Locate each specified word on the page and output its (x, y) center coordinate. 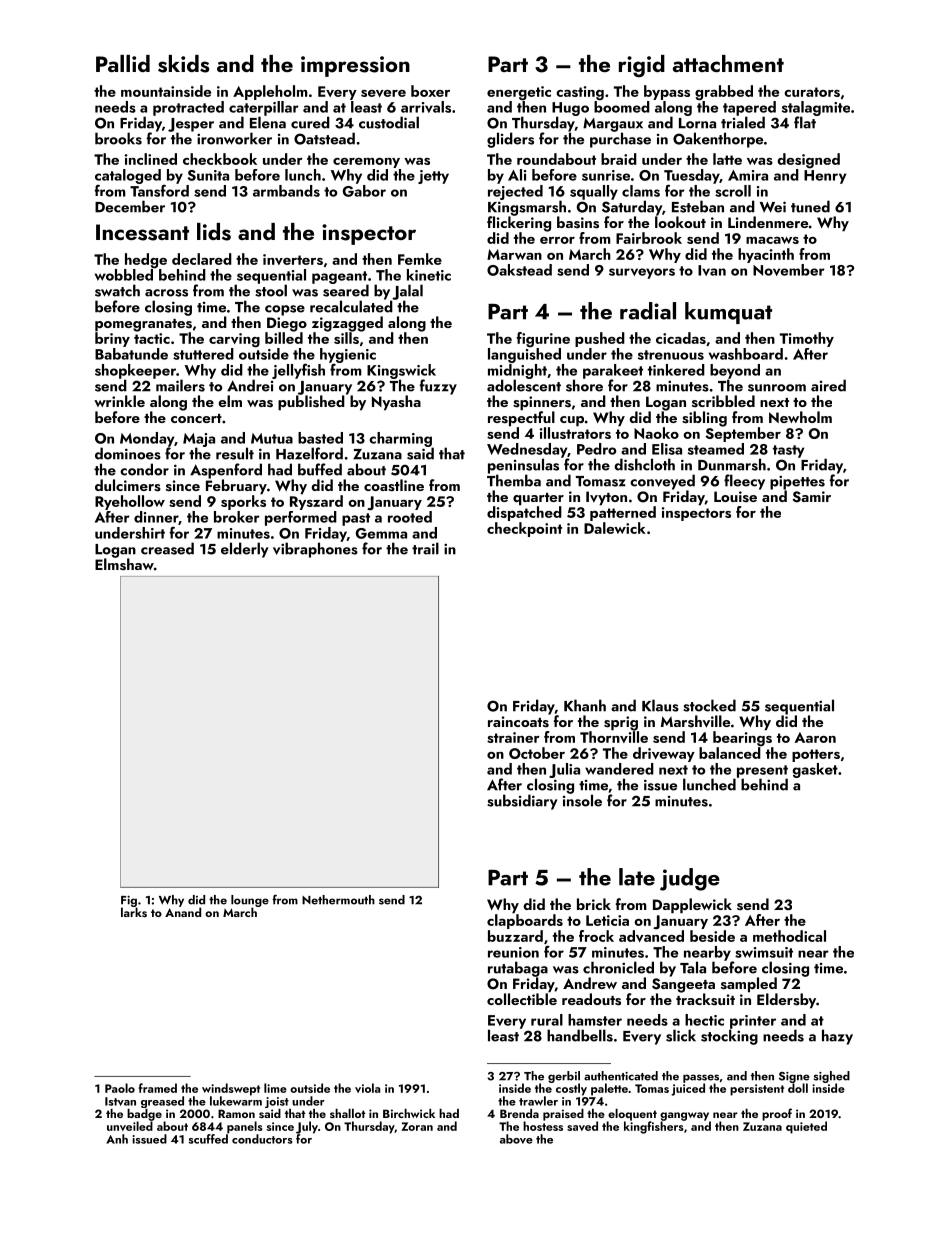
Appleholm (270, 92)
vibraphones (315, 550)
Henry (825, 177)
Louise (735, 497)
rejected (515, 192)
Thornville (614, 737)
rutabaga (518, 969)
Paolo (120, 1088)
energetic (519, 93)
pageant (339, 277)
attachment (728, 63)
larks (134, 912)
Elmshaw (124, 564)
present (762, 771)
